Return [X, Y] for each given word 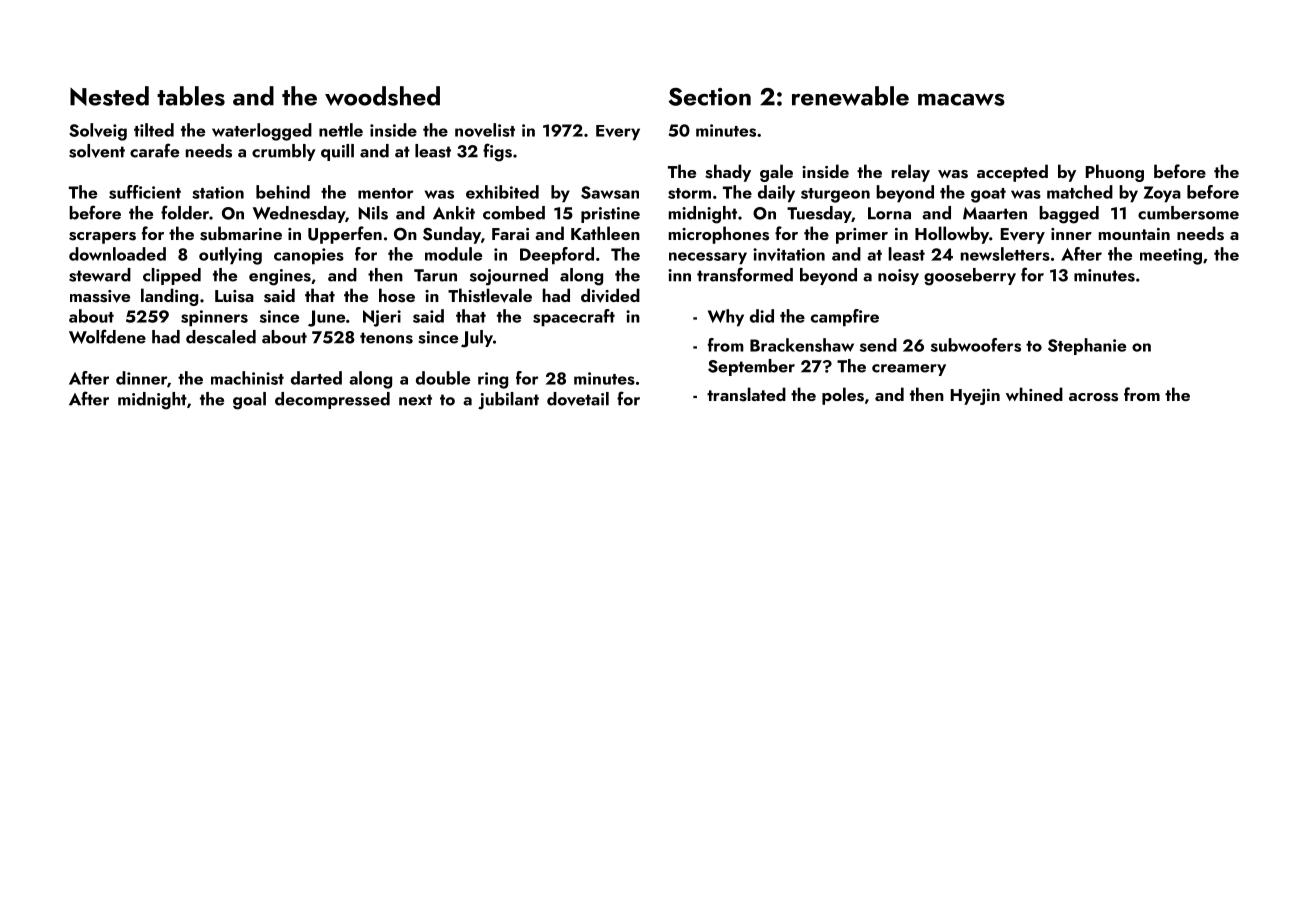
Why [726, 318]
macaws [961, 99]
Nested [109, 96]
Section [710, 97]
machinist [247, 378]
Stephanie [1087, 346]
